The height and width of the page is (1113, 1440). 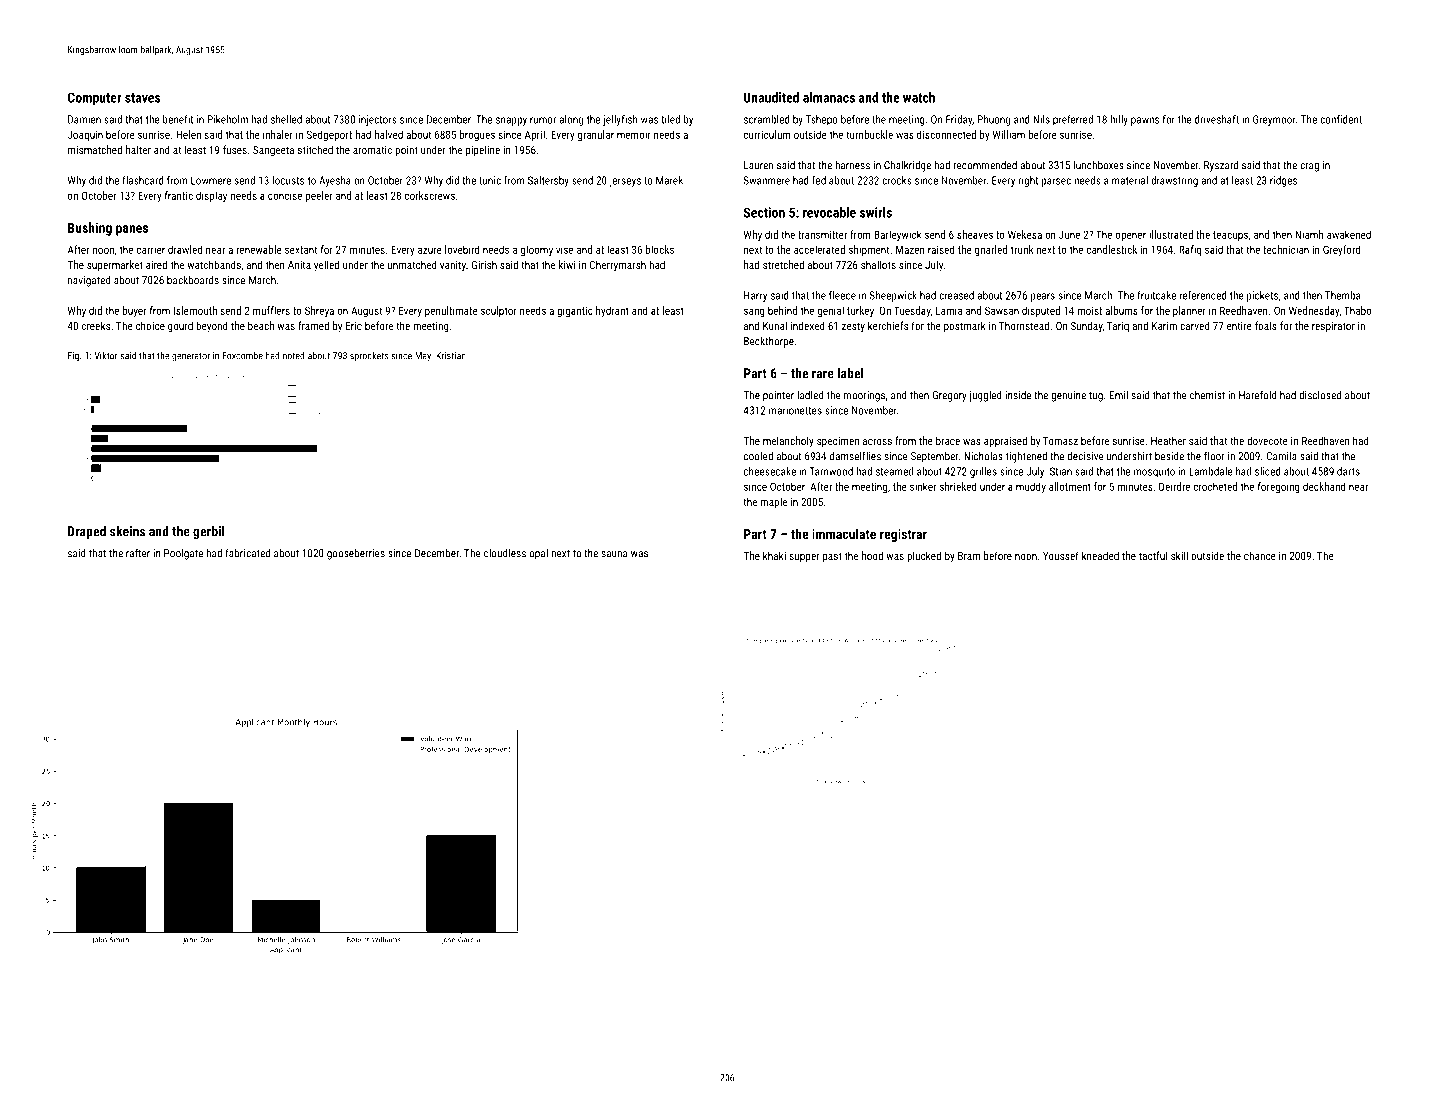 What do you see at coordinates (823, 375) in the page?
I see `rare` at bounding box center [823, 375].
